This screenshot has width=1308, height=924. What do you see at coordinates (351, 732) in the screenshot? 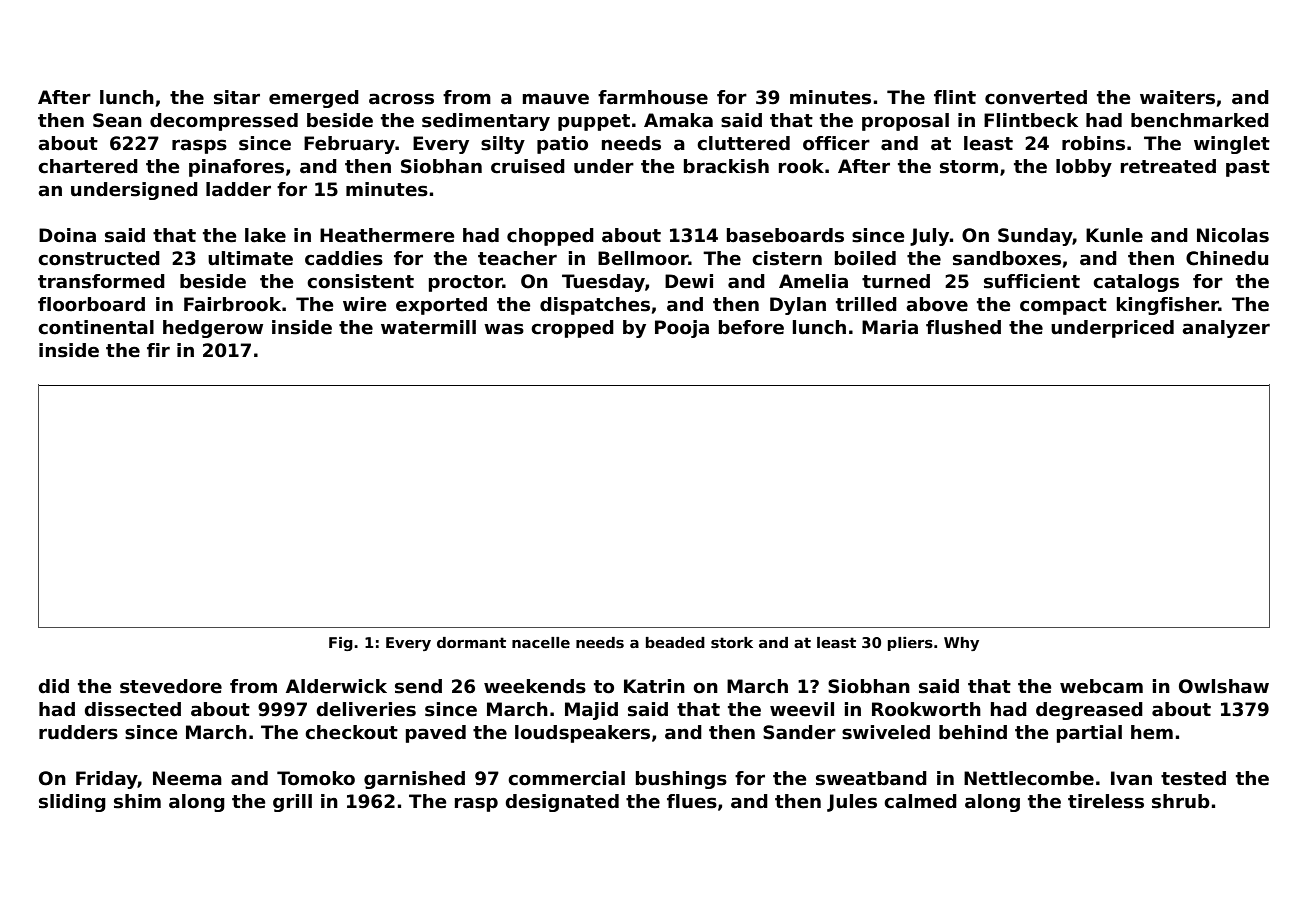
I see `checkout` at bounding box center [351, 732].
